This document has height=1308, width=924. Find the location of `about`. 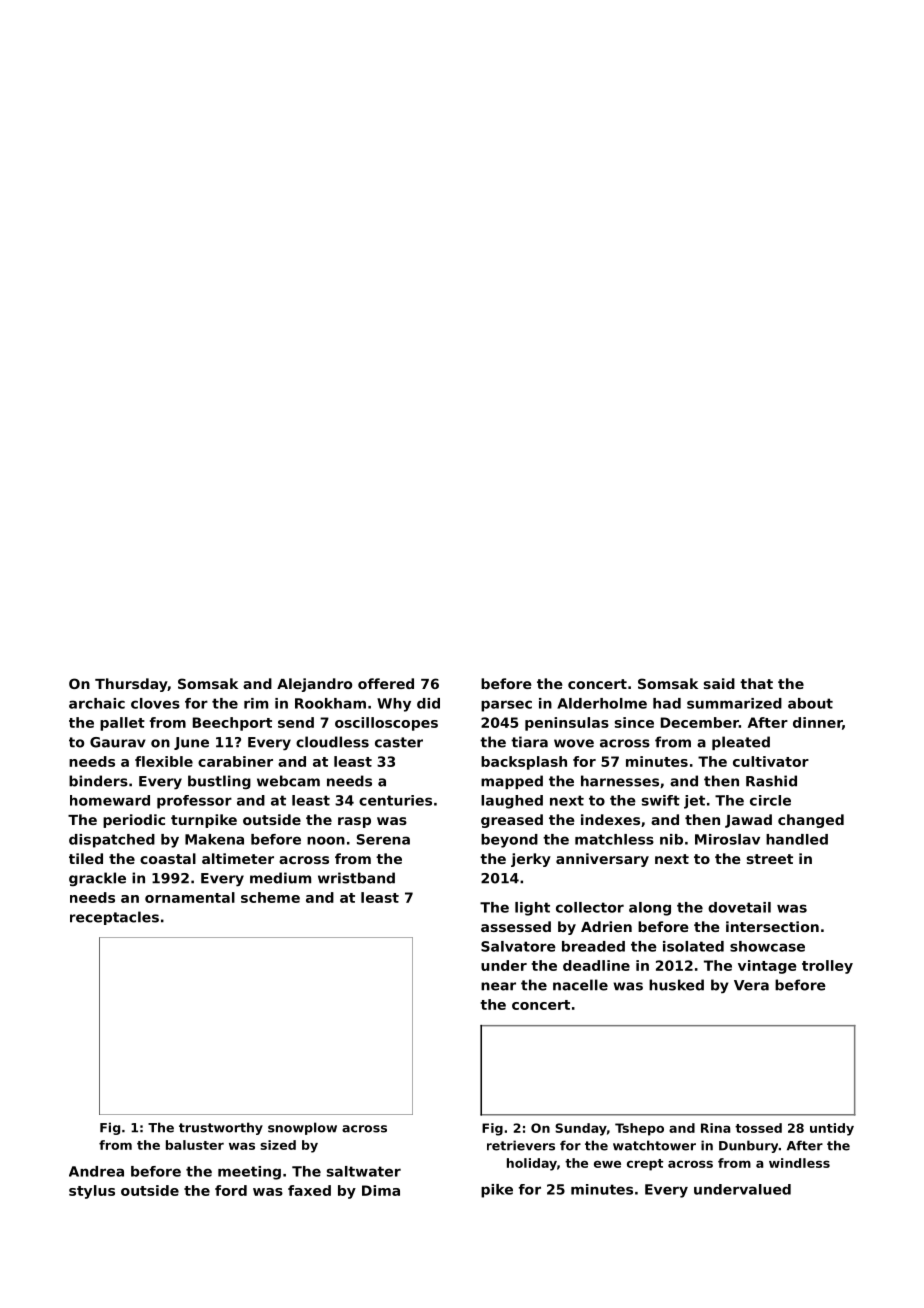

about is located at coordinates (810, 703).
